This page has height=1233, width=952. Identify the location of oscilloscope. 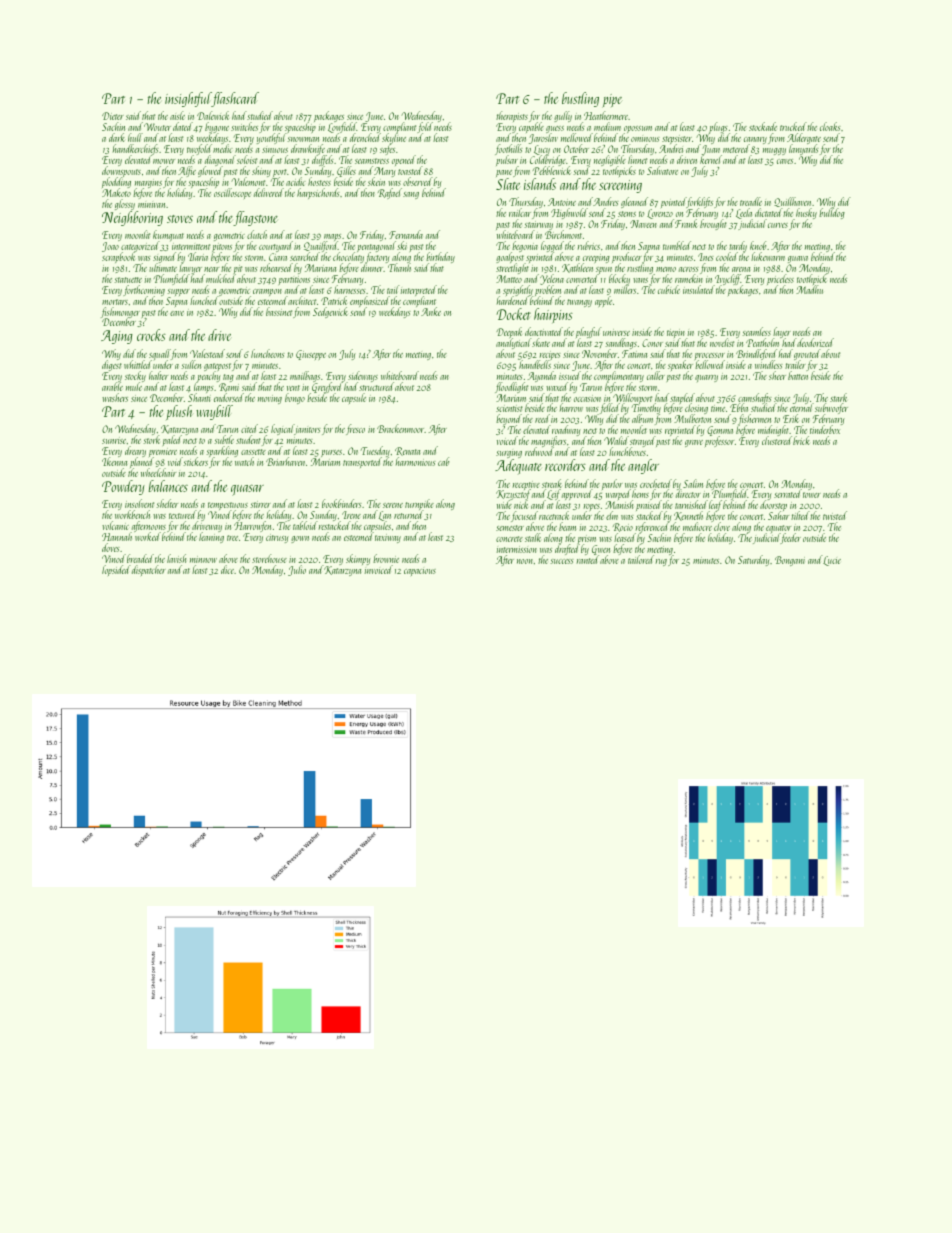
(232, 194).
